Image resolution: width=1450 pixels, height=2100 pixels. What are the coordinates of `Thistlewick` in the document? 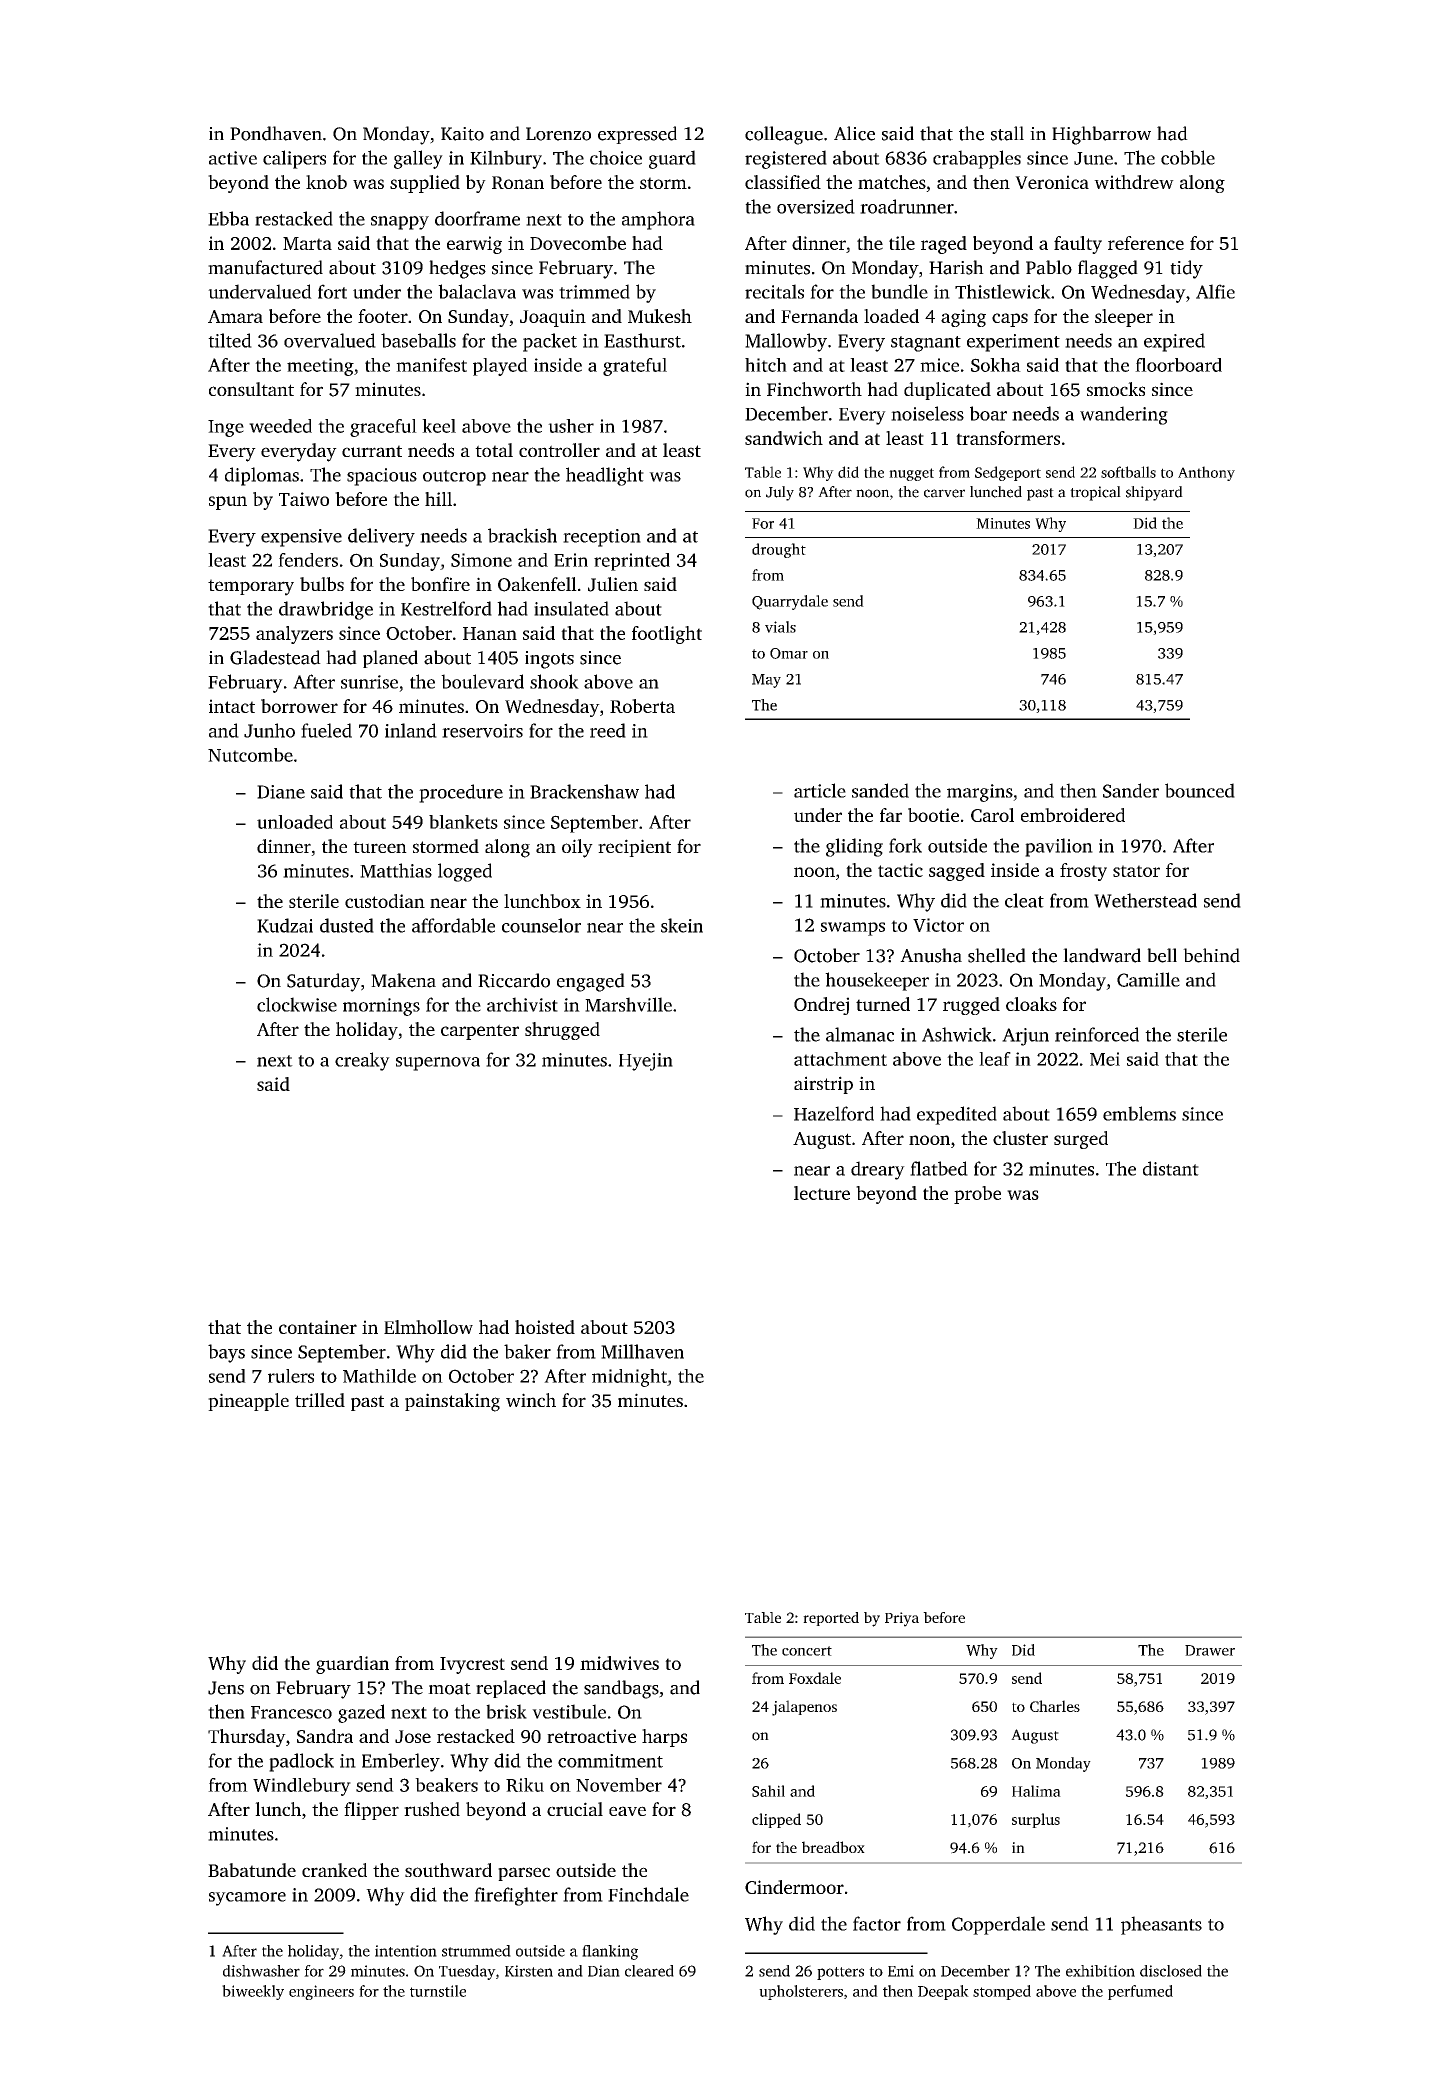 It's located at (1003, 291).
